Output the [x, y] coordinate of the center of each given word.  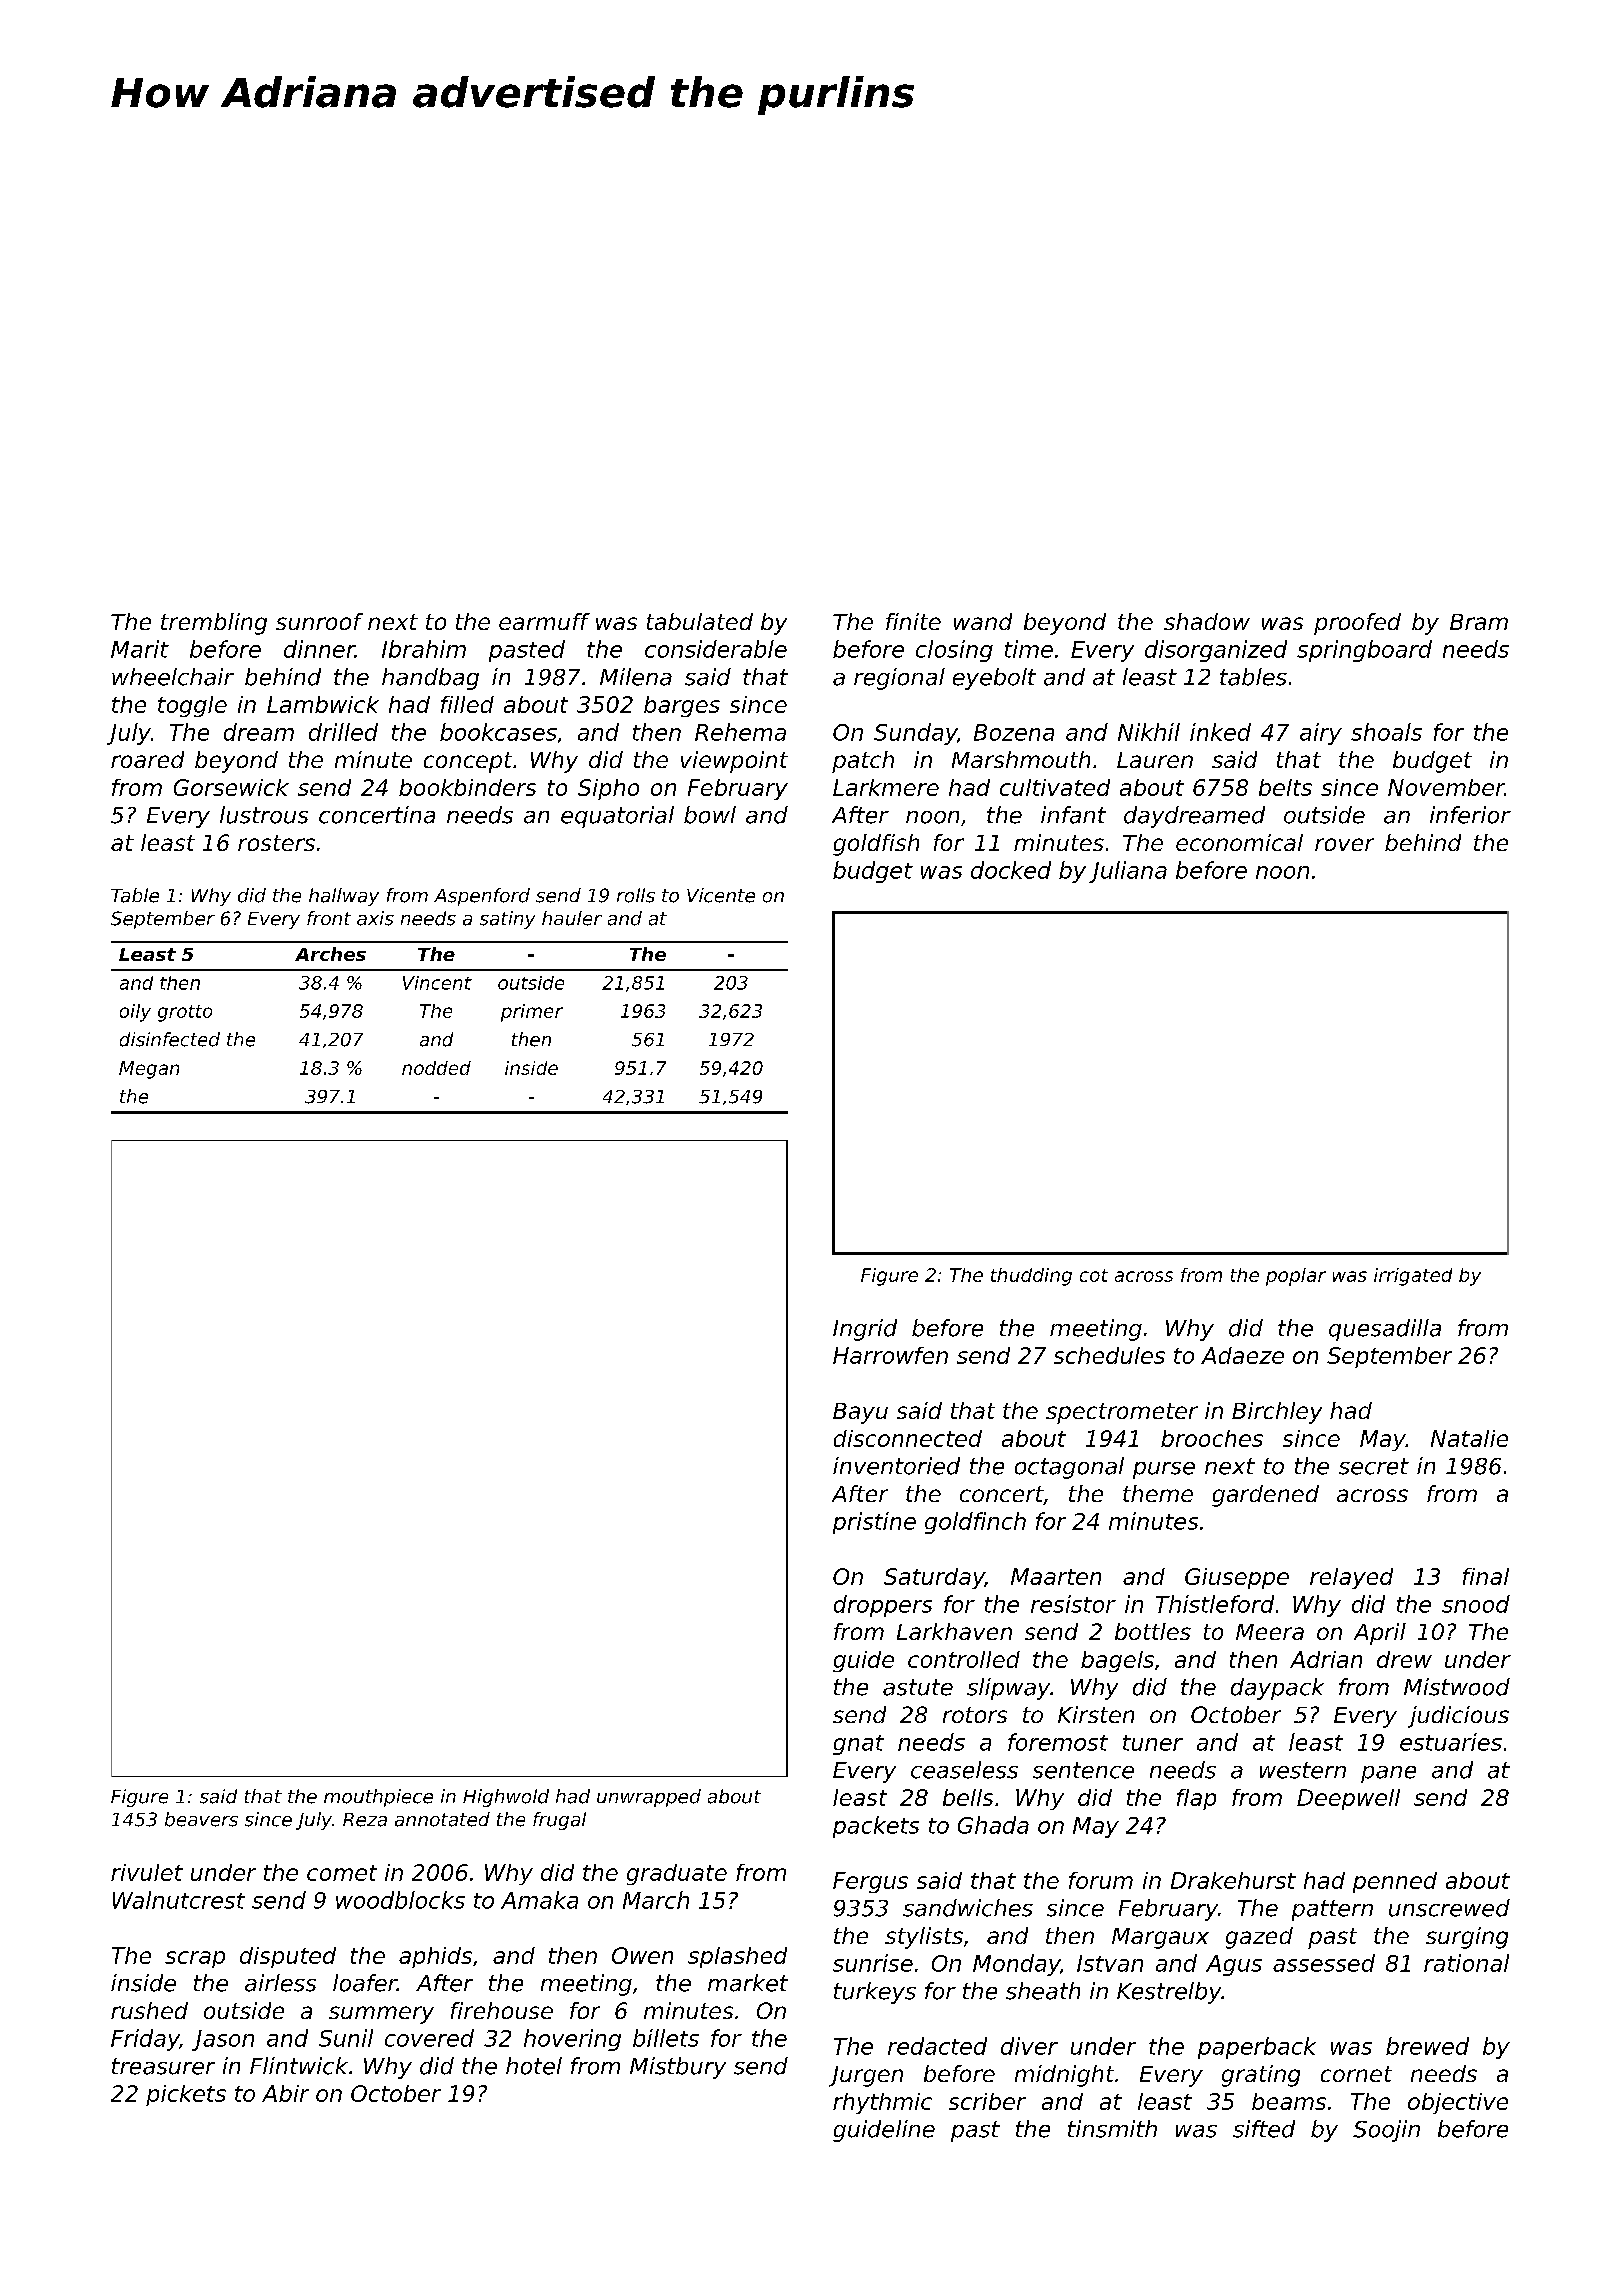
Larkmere [886, 787]
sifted [1264, 2129]
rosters [276, 843]
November [1446, 787]
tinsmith [1112, 2129]
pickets [186, 2095]
